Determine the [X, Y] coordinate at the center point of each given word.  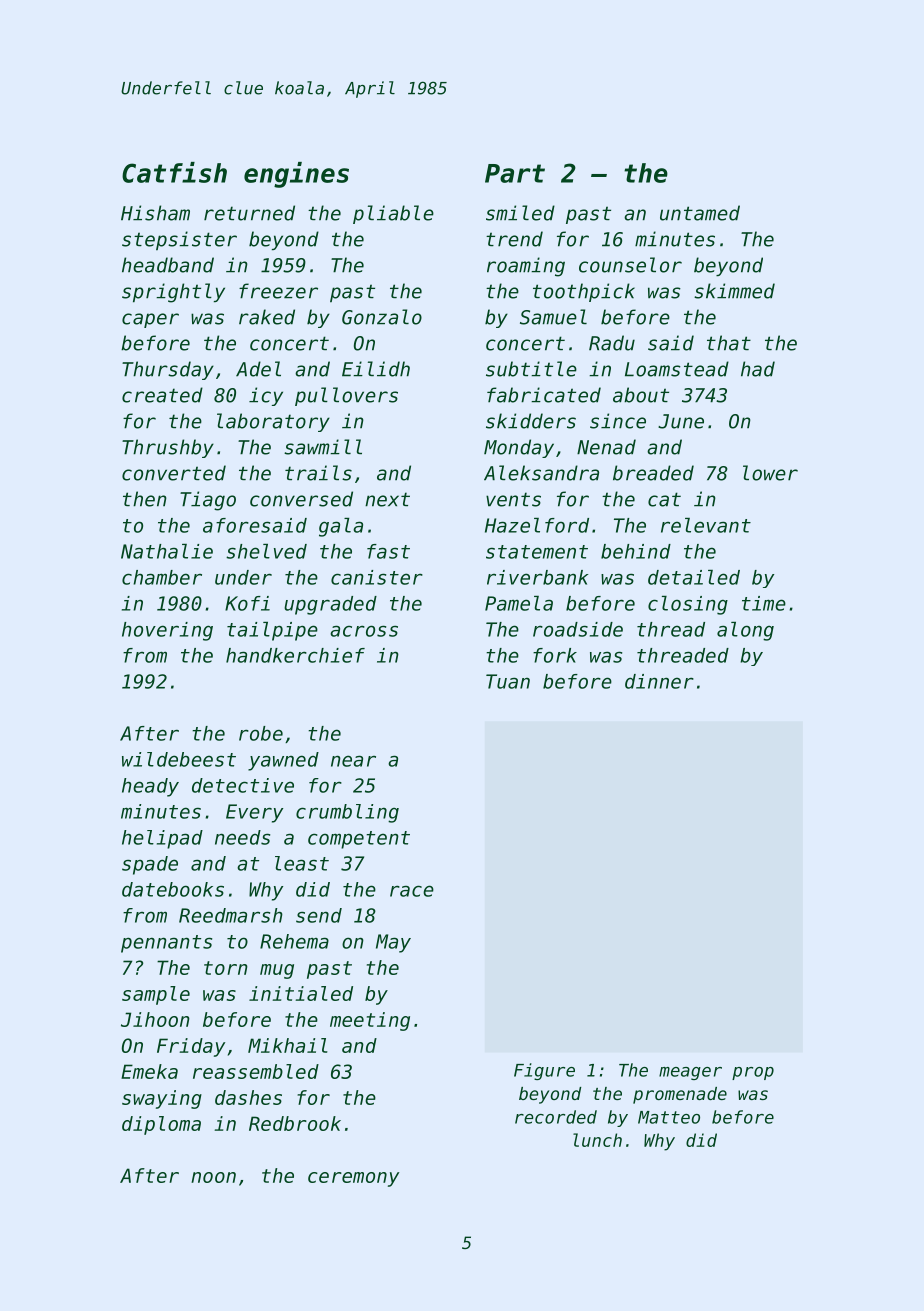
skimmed [734, 291]
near [353, 761]
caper [150, 320]
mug [277, 971]
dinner [659, 681]
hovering [167, 631]
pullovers [346, 396]
